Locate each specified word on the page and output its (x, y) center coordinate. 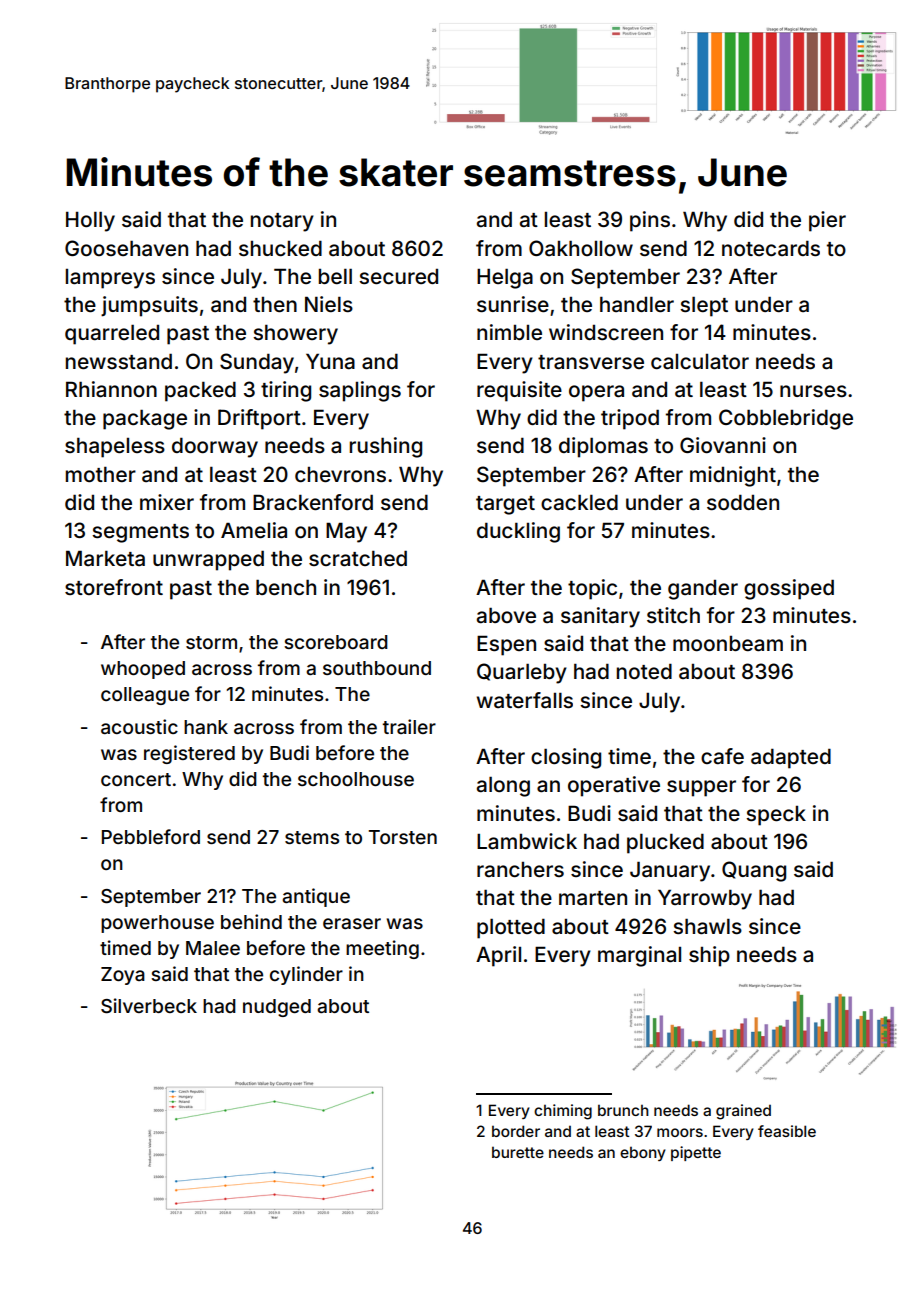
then (275, 304)
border (516, 1131)
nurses (813, 391)
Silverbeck (149, 1006)
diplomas (603, 447)
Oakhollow (581, 248)
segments (140, 533)
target (505, 505)
